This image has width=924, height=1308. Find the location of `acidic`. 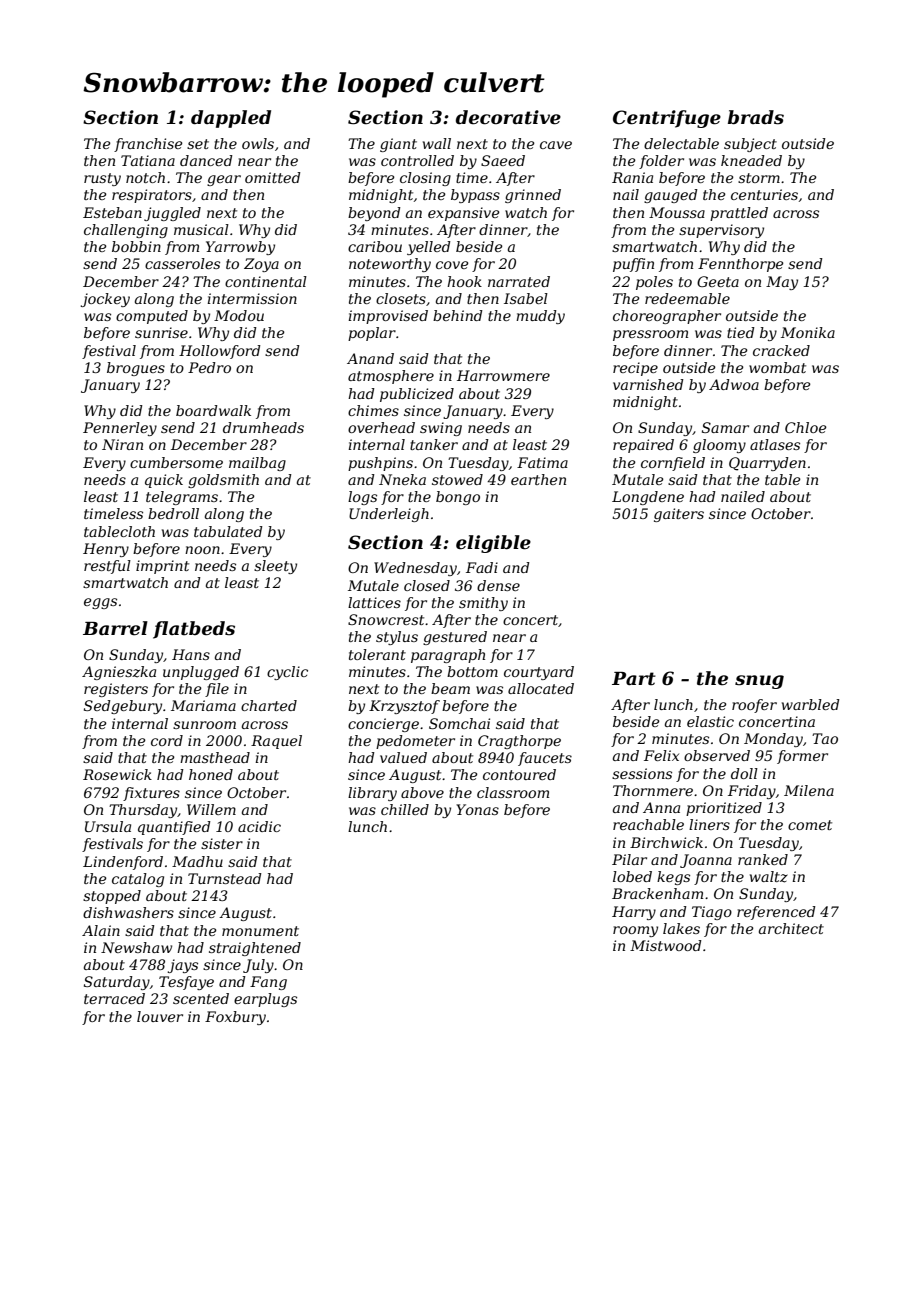

acidic is located at coordinates (259, 826).
